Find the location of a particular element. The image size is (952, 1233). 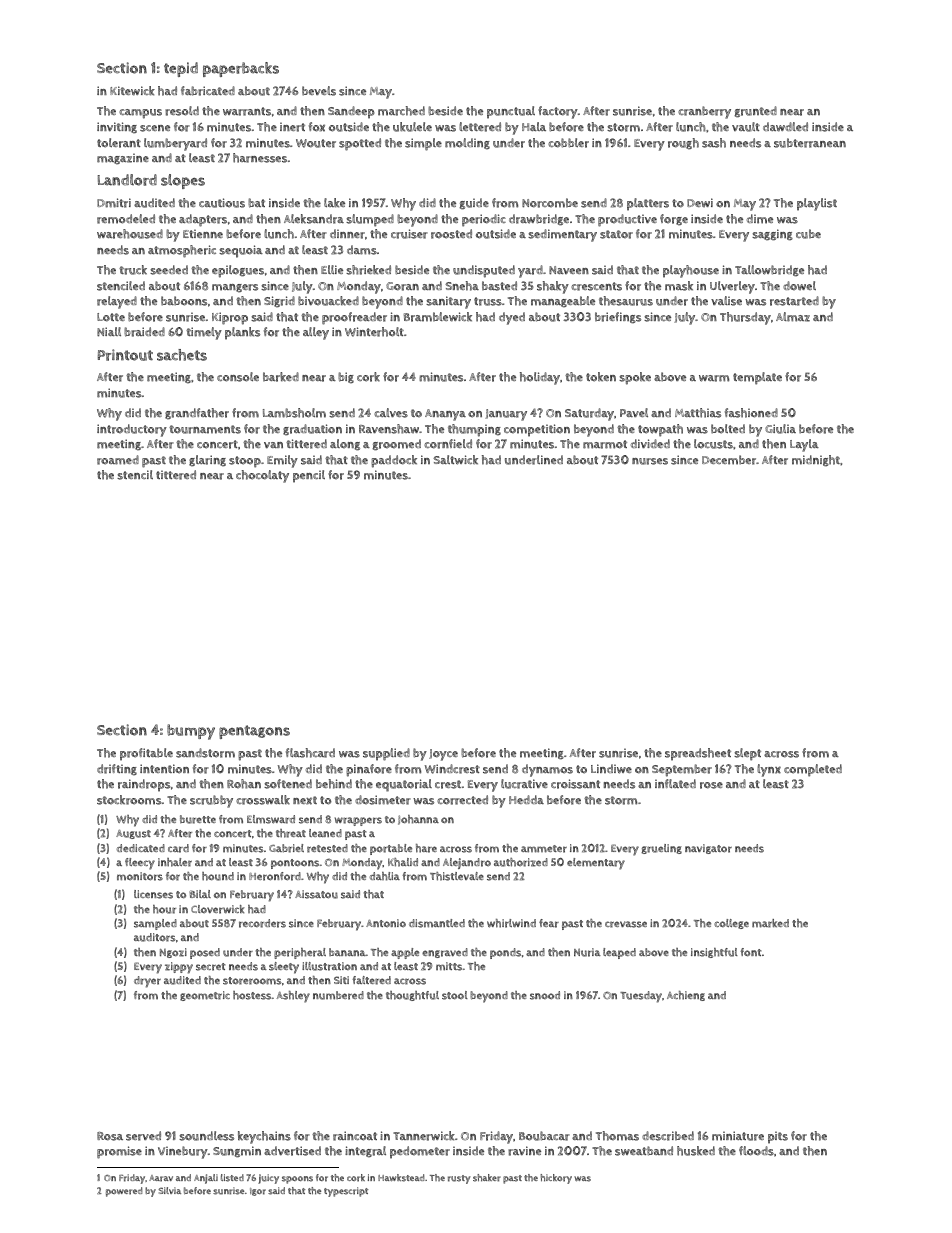

bumpy is located at coordinates (191, 732).
